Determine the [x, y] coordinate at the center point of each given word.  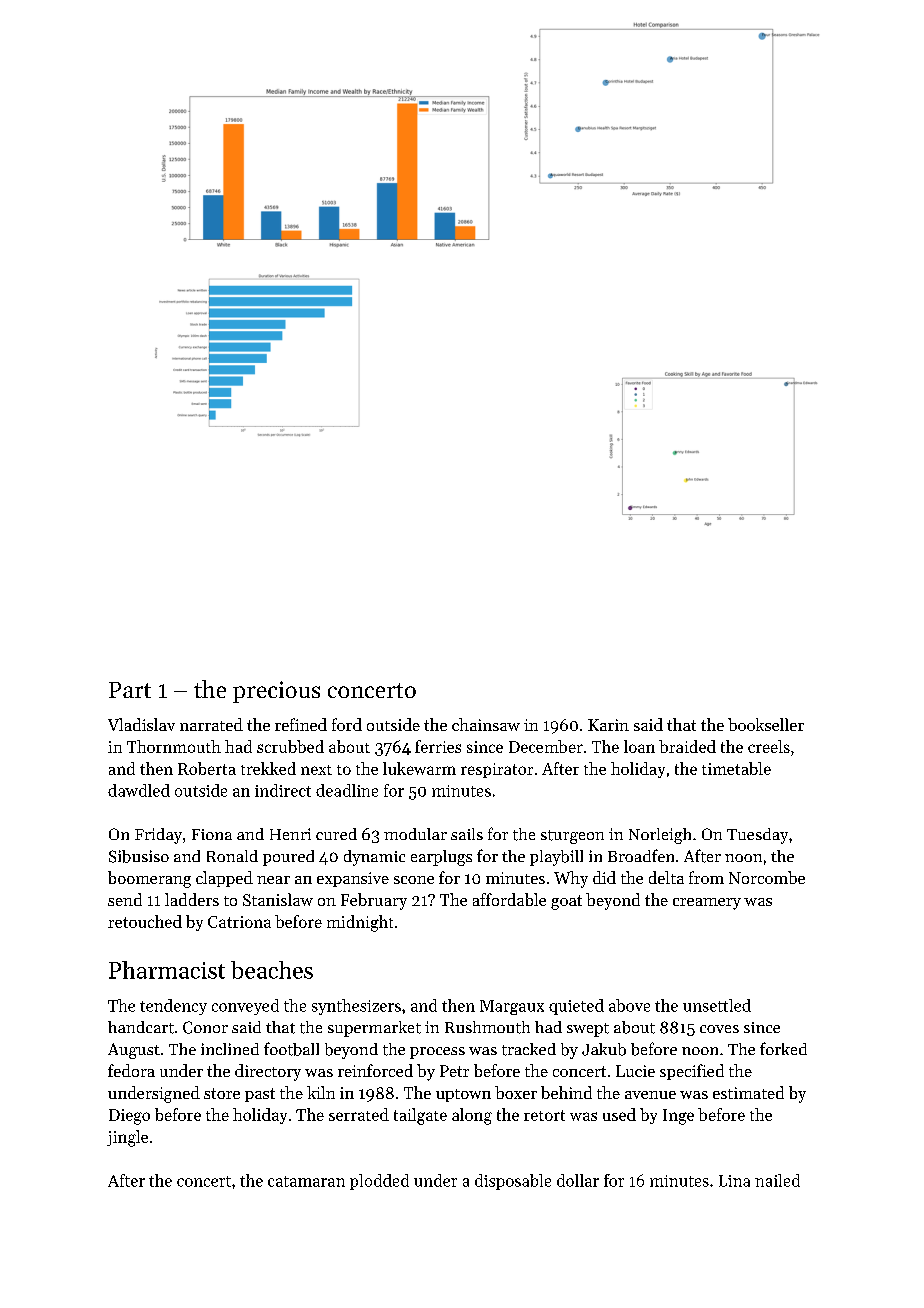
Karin [608, 725]
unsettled [717, 1005]
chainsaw [486, 724]
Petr [454, 1071]
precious [276, 692]
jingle [127, 1138]
